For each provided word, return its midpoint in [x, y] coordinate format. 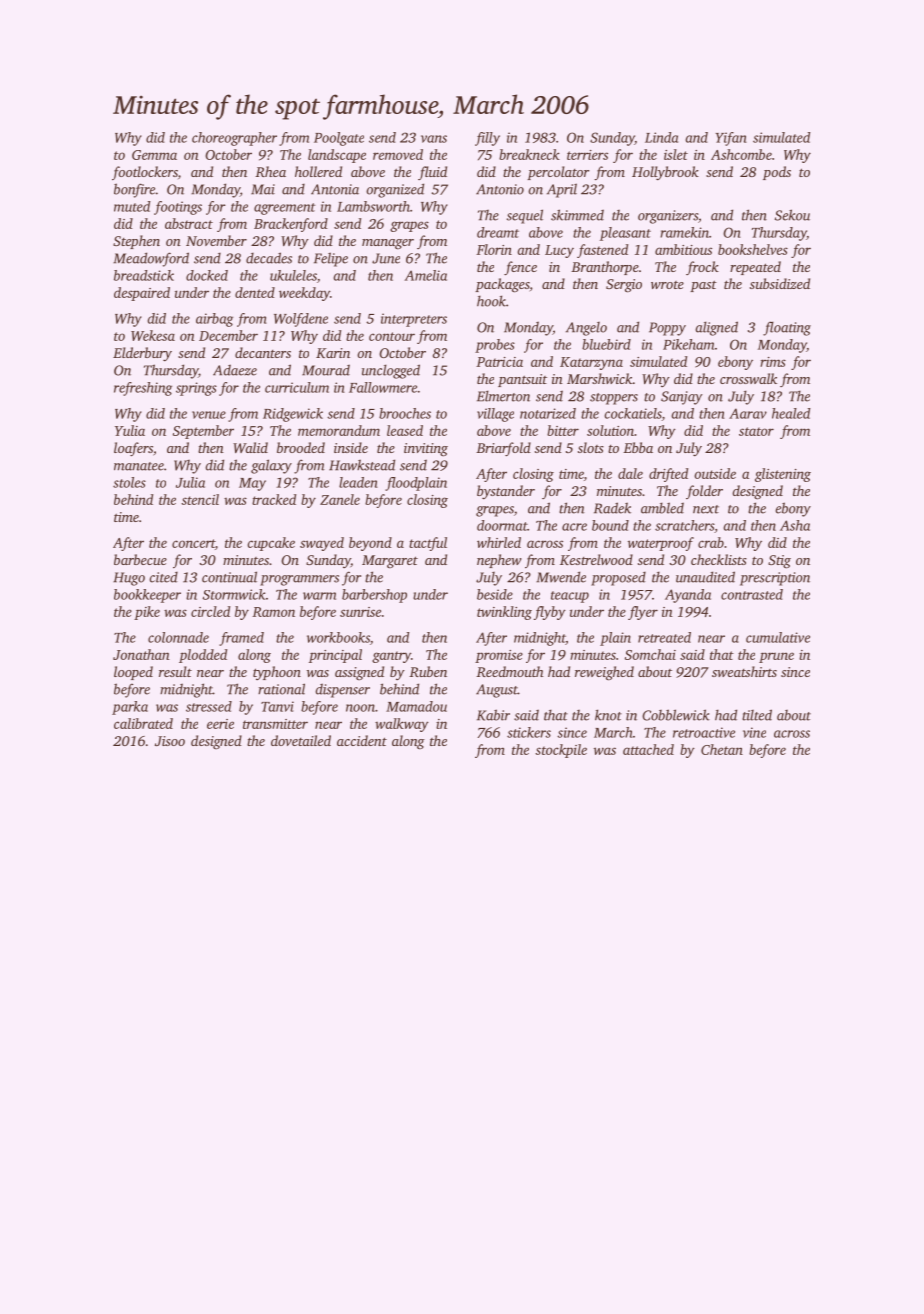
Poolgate [339, 139]
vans [434, 139]
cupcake [271, 544]
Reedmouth [510, 671]
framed [241, 639]
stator [756, 431]
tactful [428, 544]
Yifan [731, 139]
